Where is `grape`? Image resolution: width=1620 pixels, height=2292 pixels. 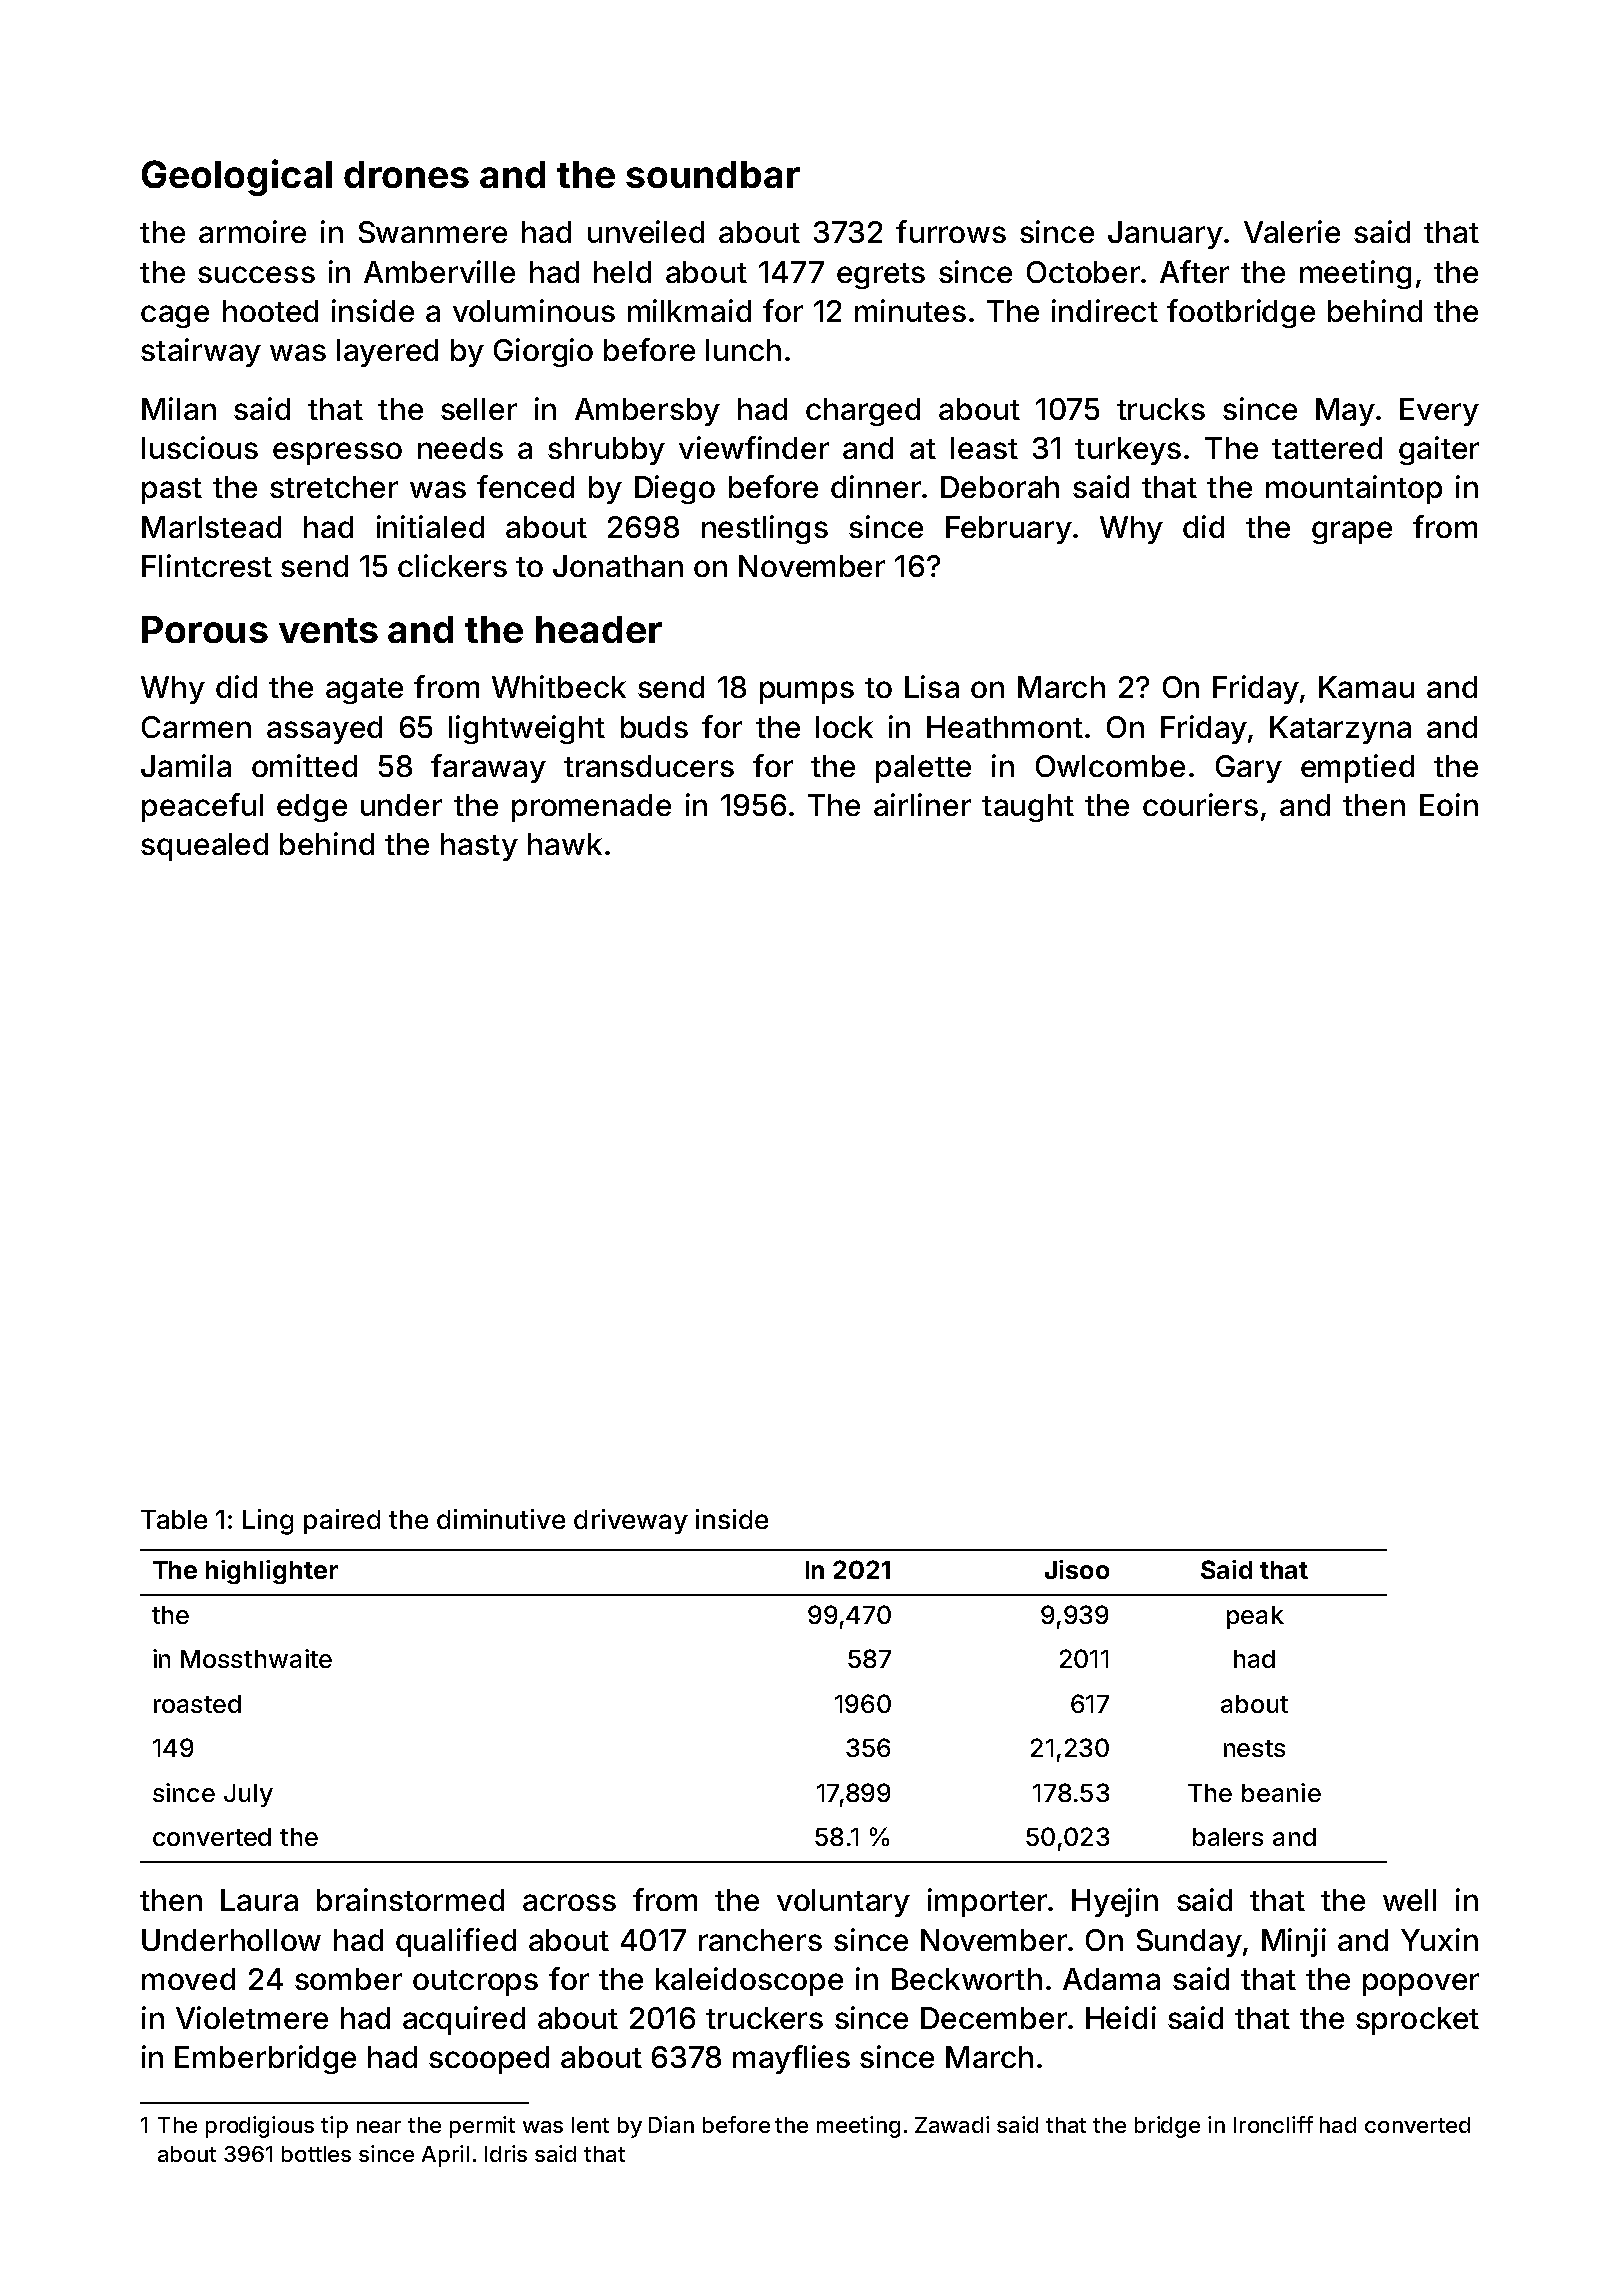 grape is located at coordinates (1352, 532).
